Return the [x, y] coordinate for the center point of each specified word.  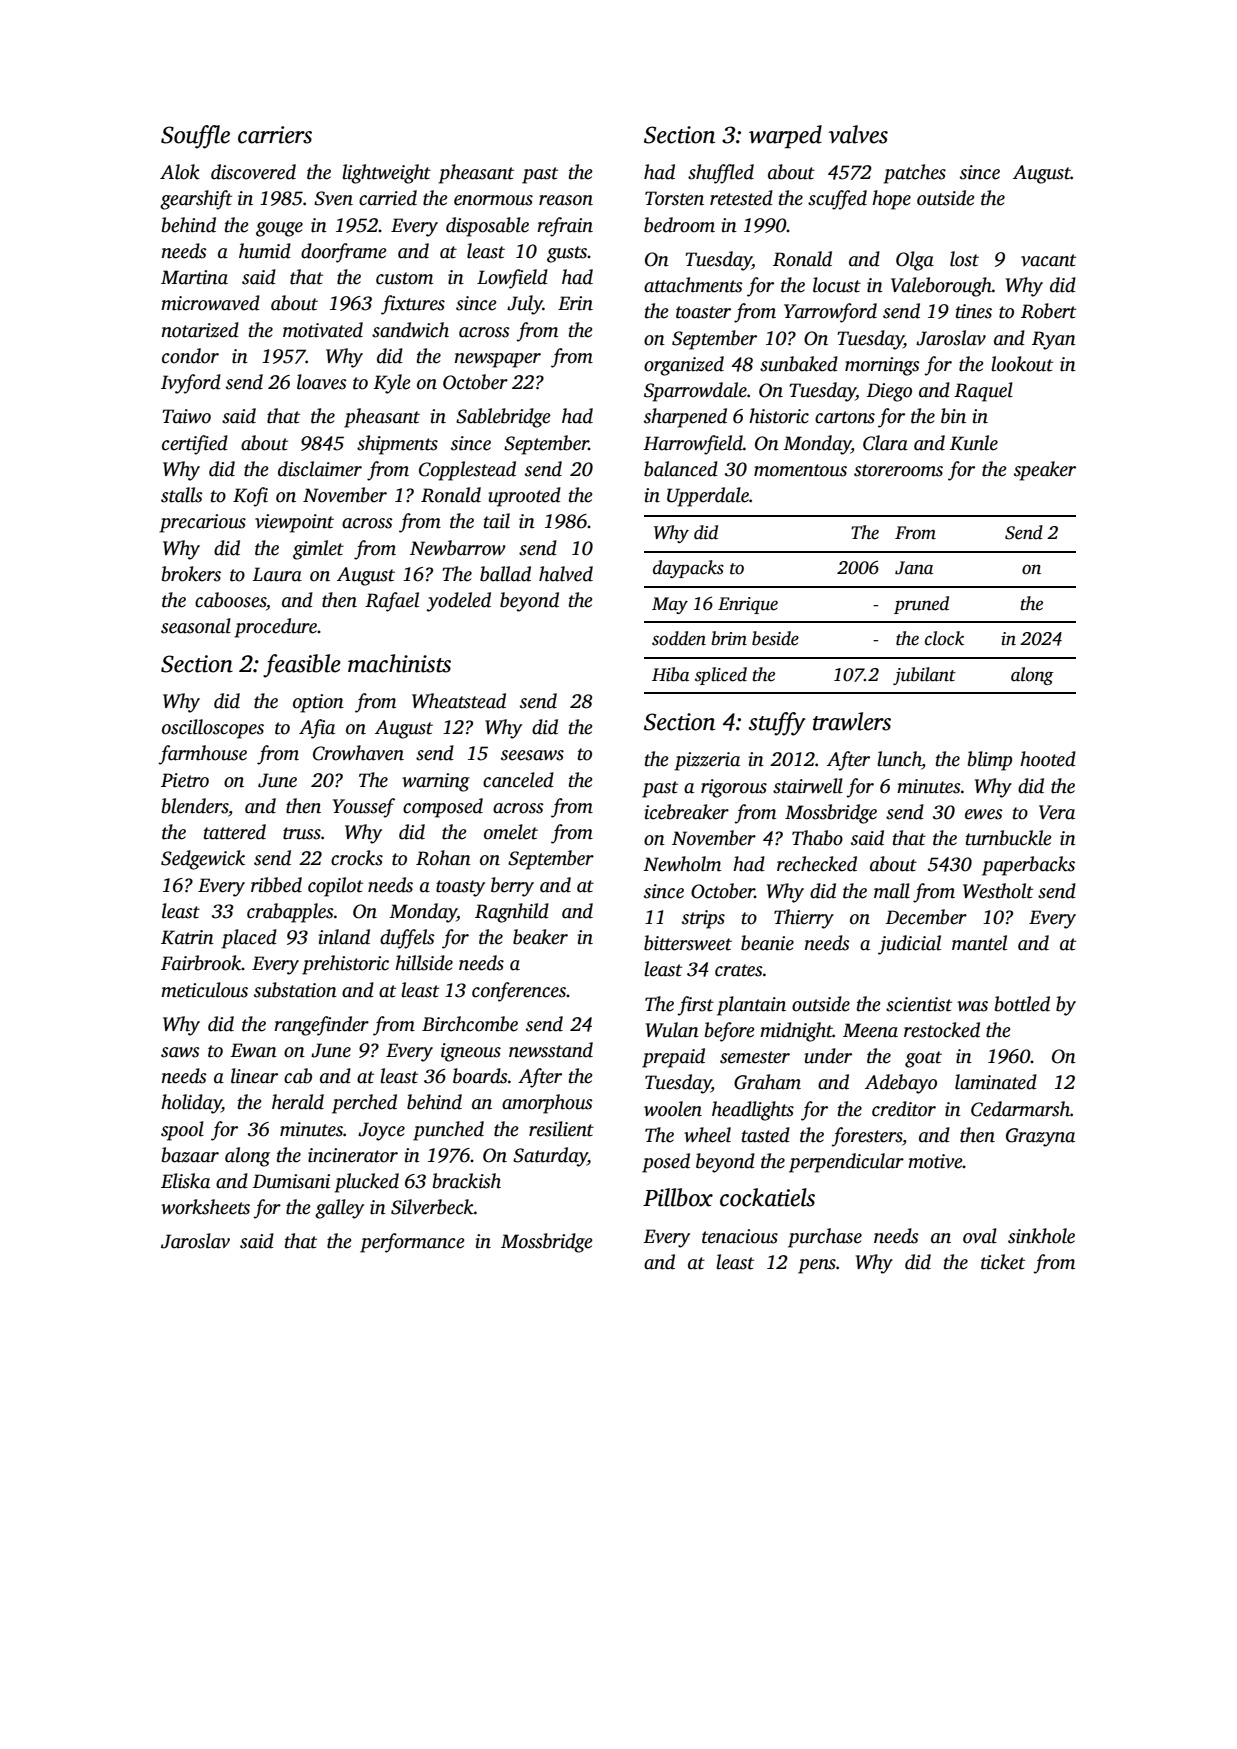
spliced [721, 676]
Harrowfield [693, 445]
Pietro [185, 780]
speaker [1045, 471]
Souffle [195, 137]
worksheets [205, 1207]
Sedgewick [203, 860]
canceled [518, 780]
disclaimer [320, 469]
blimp [990, 761]
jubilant [924, 676]
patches [914, 174]
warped [785, 137]
